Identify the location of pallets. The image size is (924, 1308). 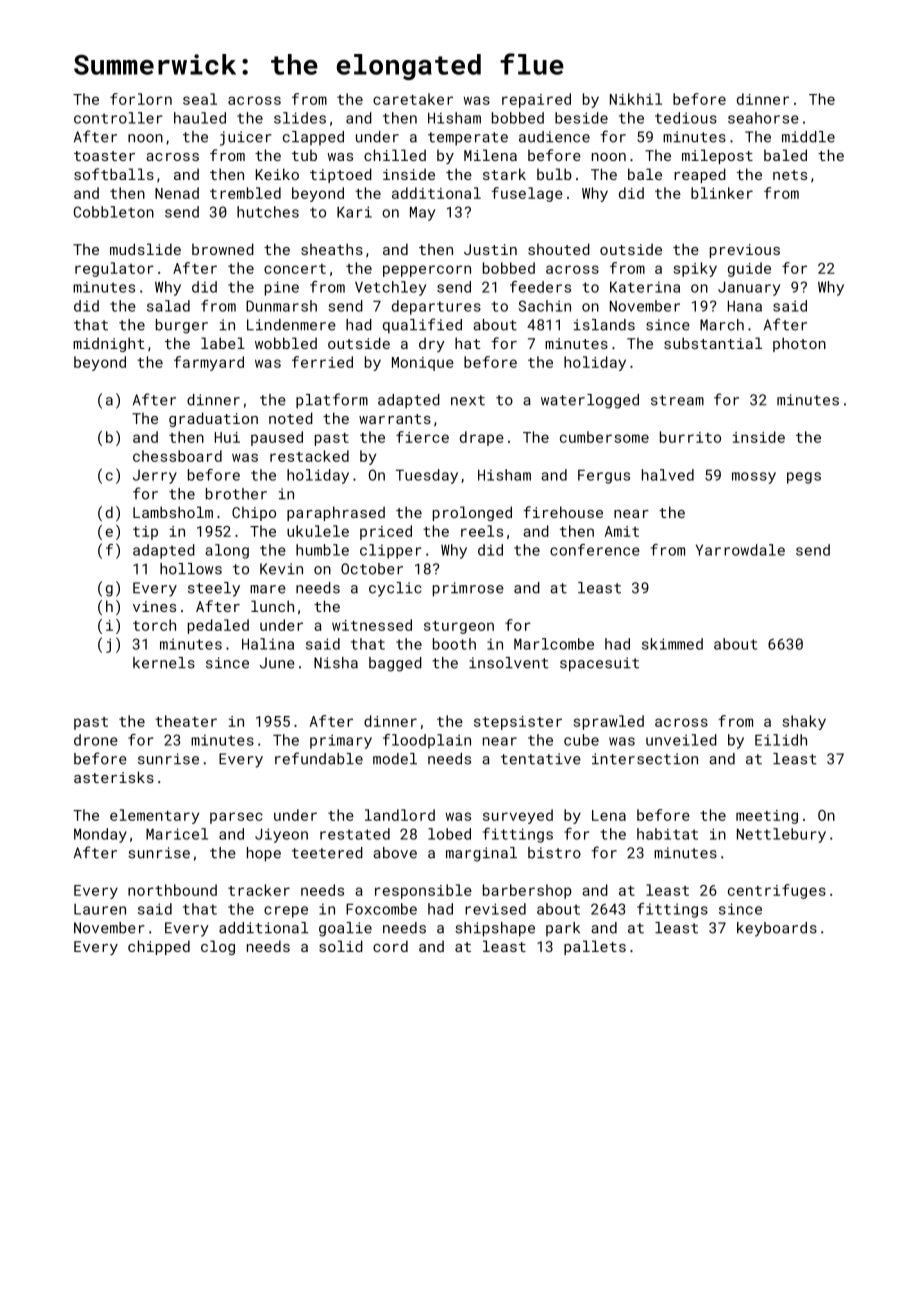
(595, 947).
